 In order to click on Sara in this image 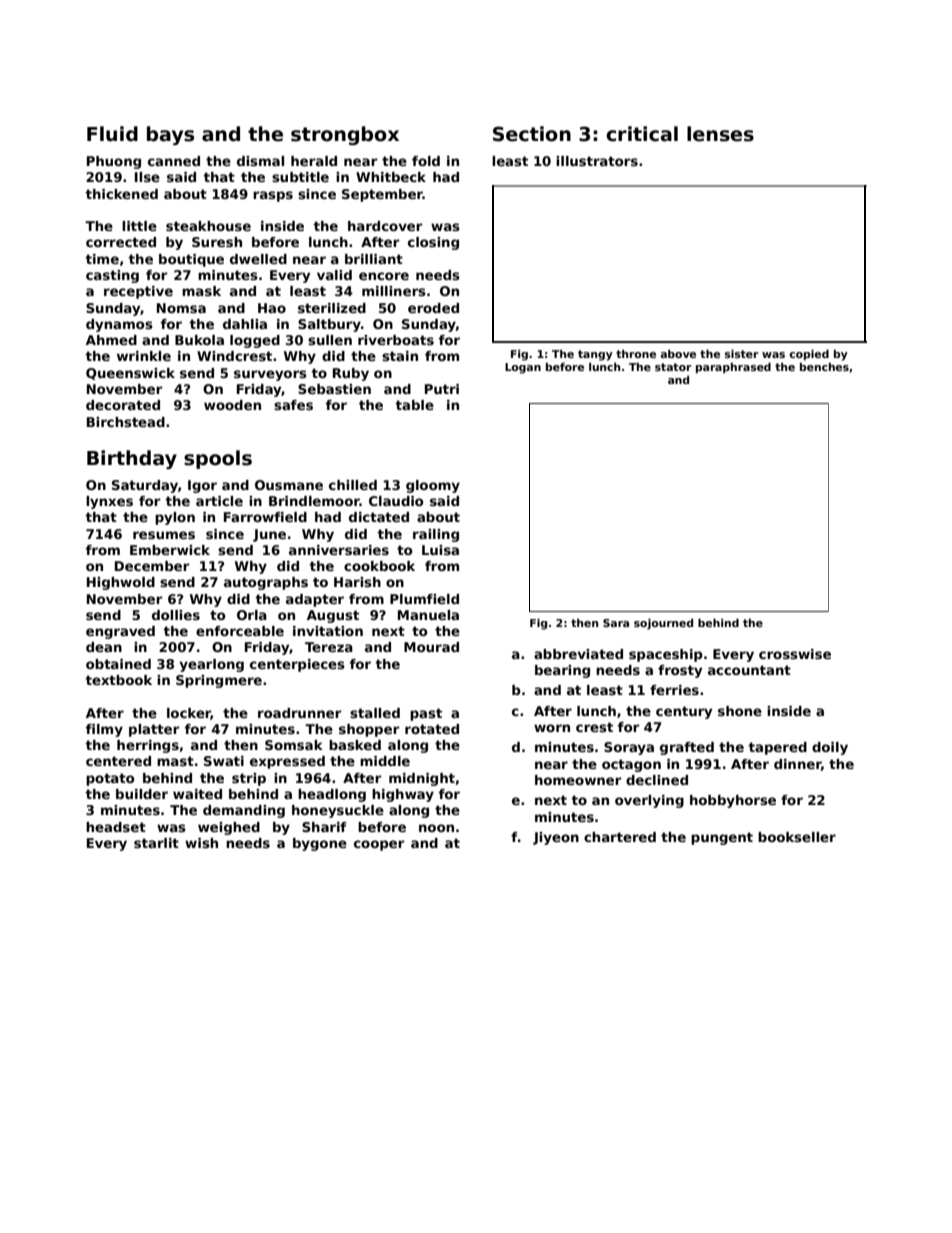, I will do `click(616, 623)`.
